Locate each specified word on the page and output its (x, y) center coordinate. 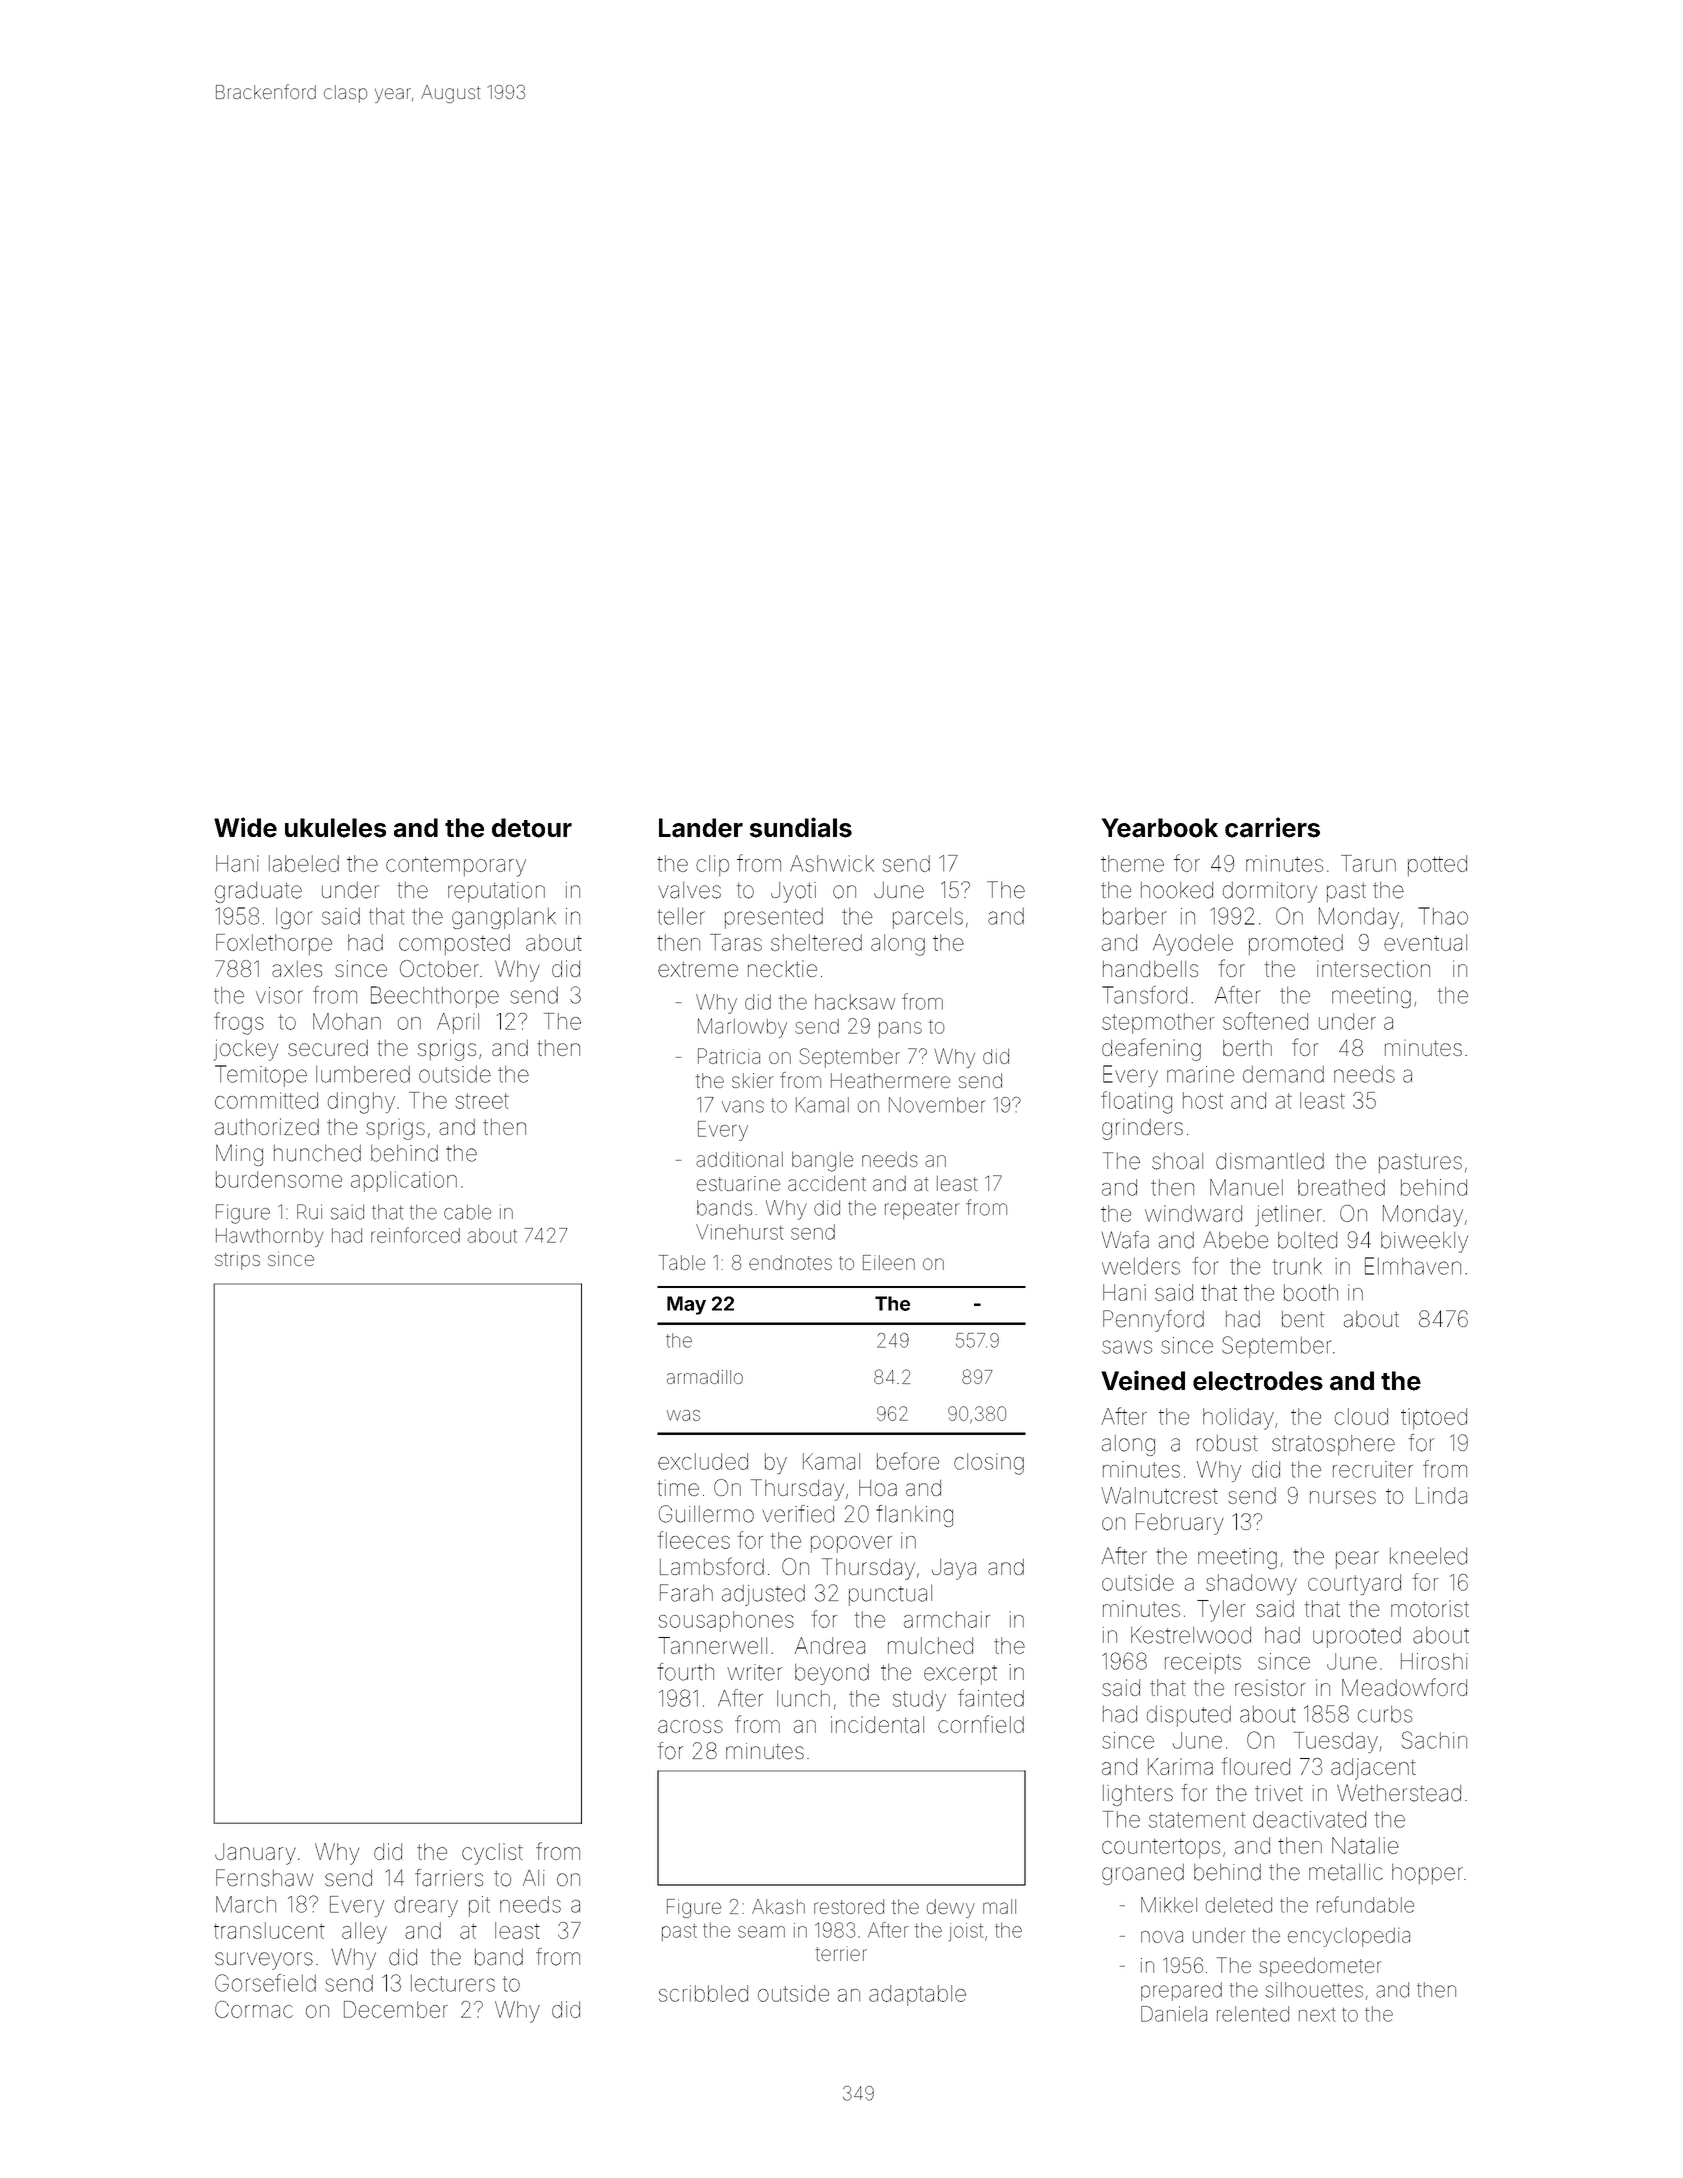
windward (1193, 1213)
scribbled (703, 1993)
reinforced (415, 1235)
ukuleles (335, 828)
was (683, 1415)
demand (1283, 1074)
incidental (877, 1724)
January (255, 1854)
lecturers (453, 1983)
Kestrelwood (1191, 1635)
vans (743, 1106)
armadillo (705, 1377)
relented (1253, 2014)
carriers (1272, 827)
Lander (701, 828)
